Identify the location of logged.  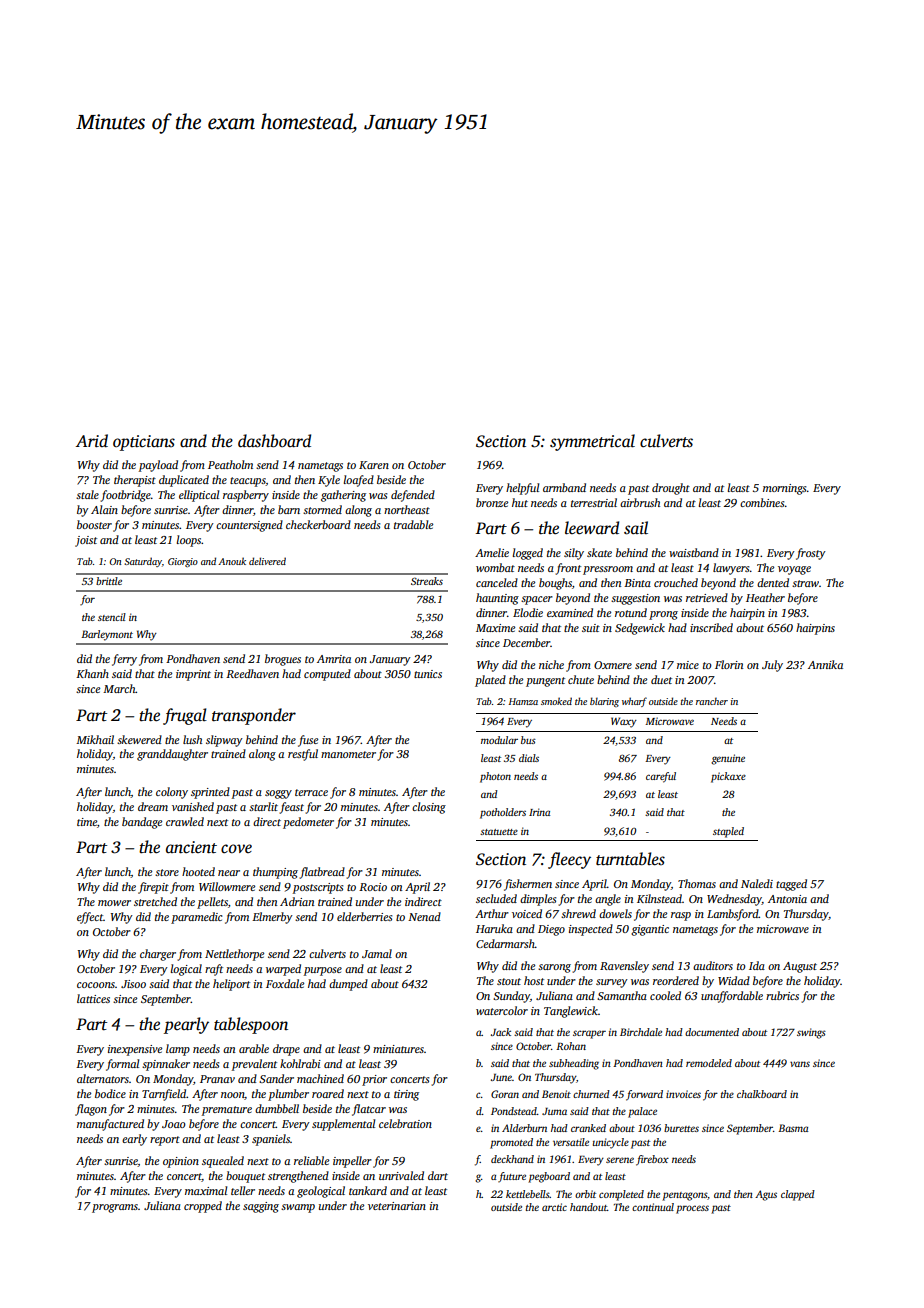
(528, 554).
